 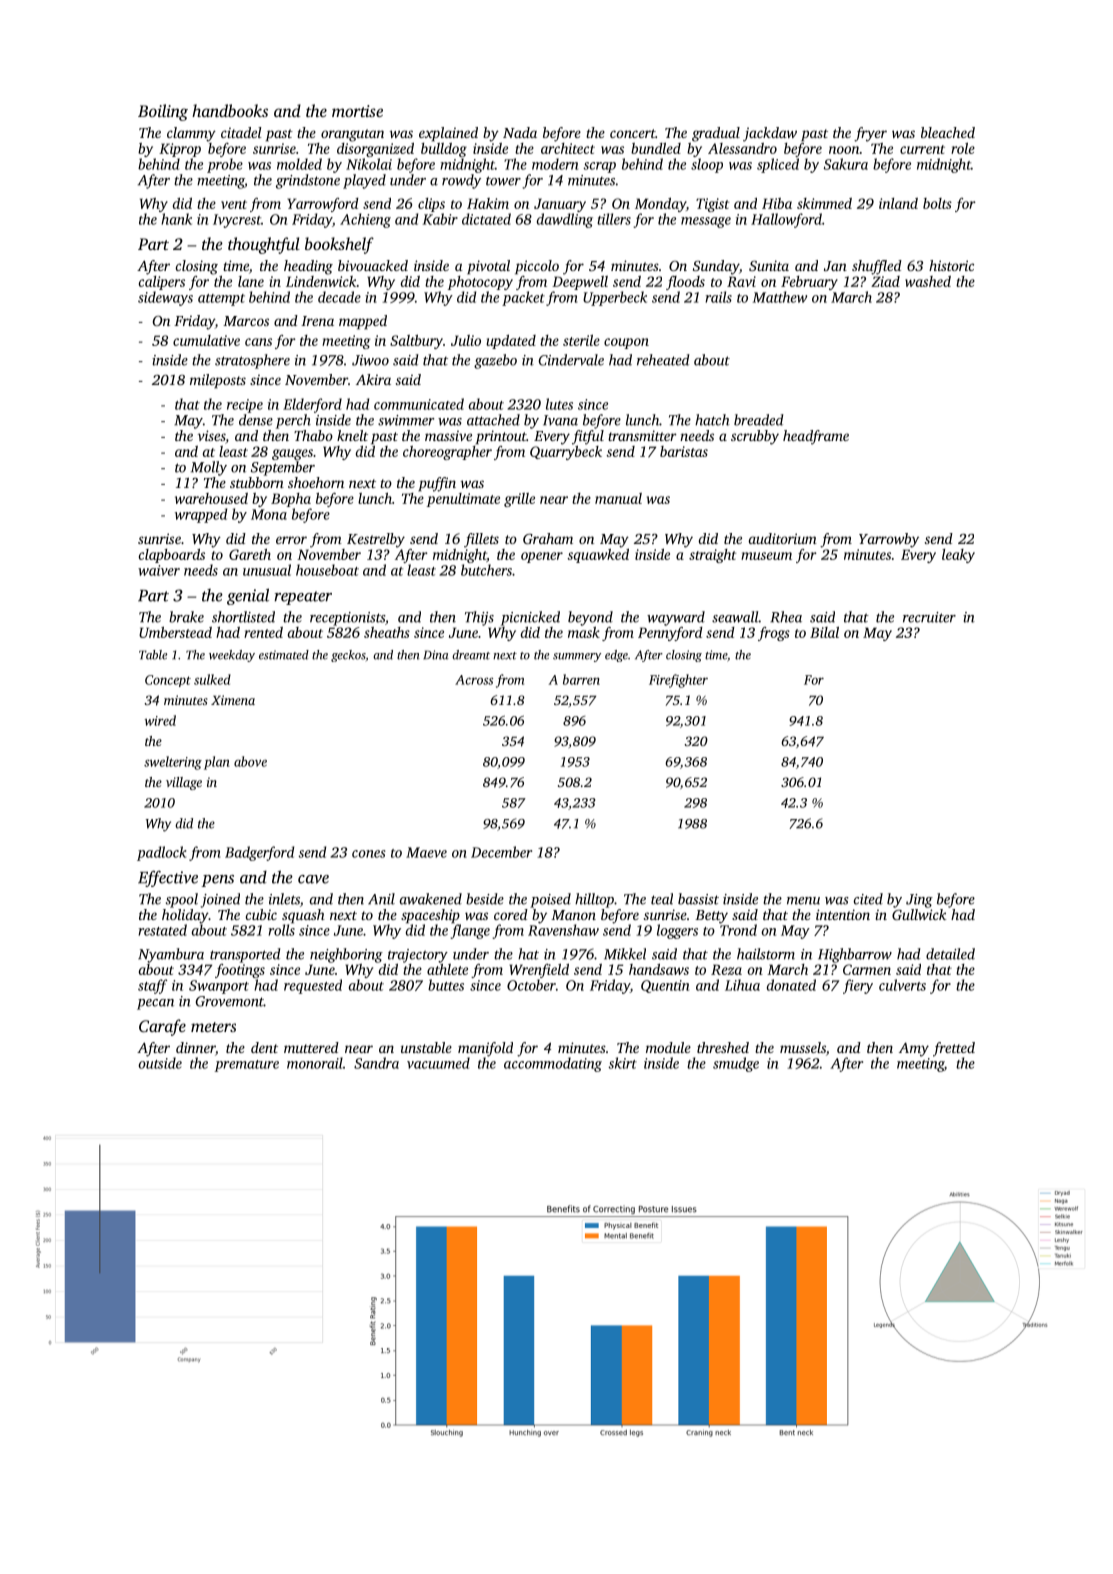 I want to click on above, so click(x=250, y=761).
